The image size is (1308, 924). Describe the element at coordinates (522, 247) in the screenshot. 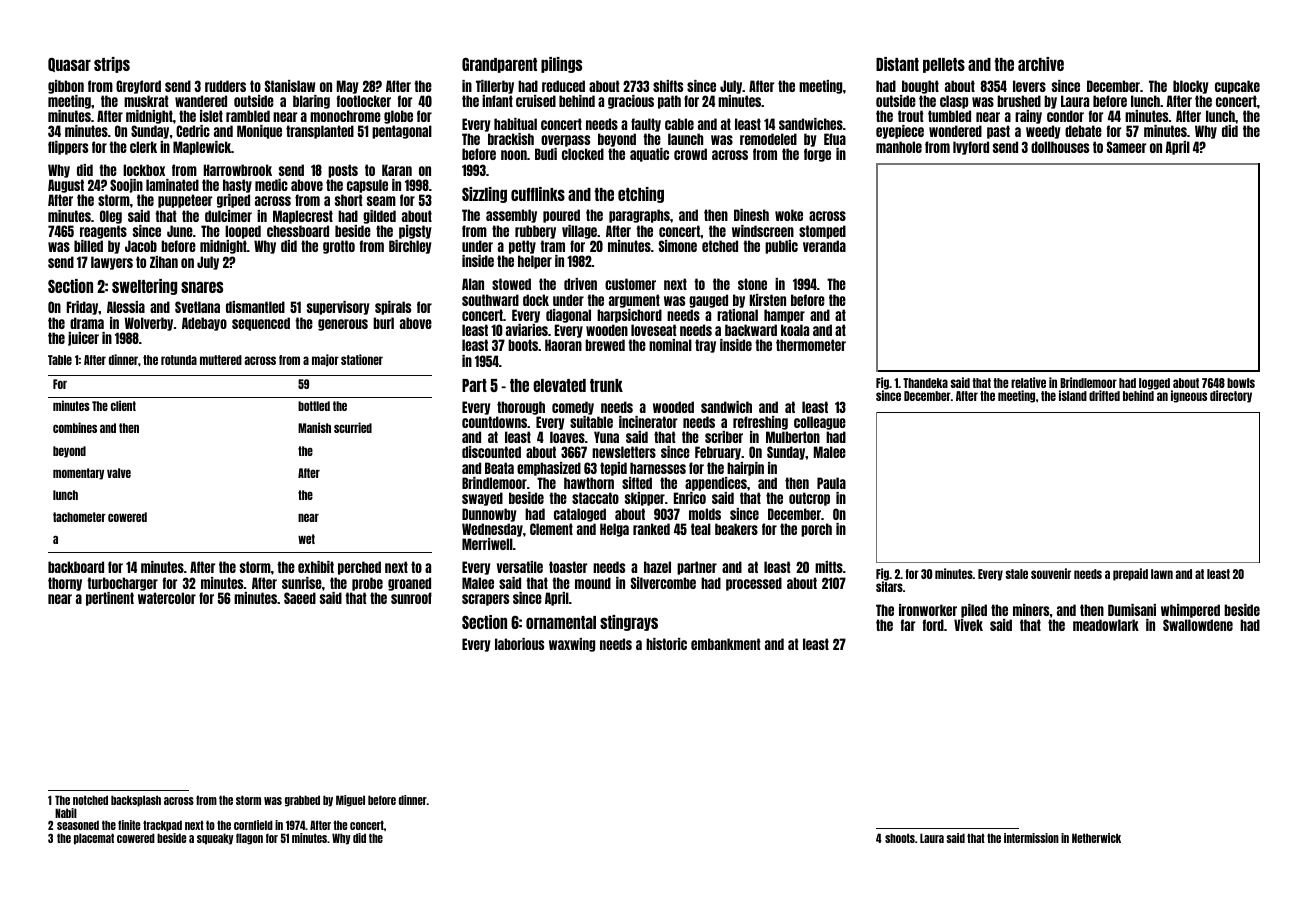

I see `petty` at that location.
